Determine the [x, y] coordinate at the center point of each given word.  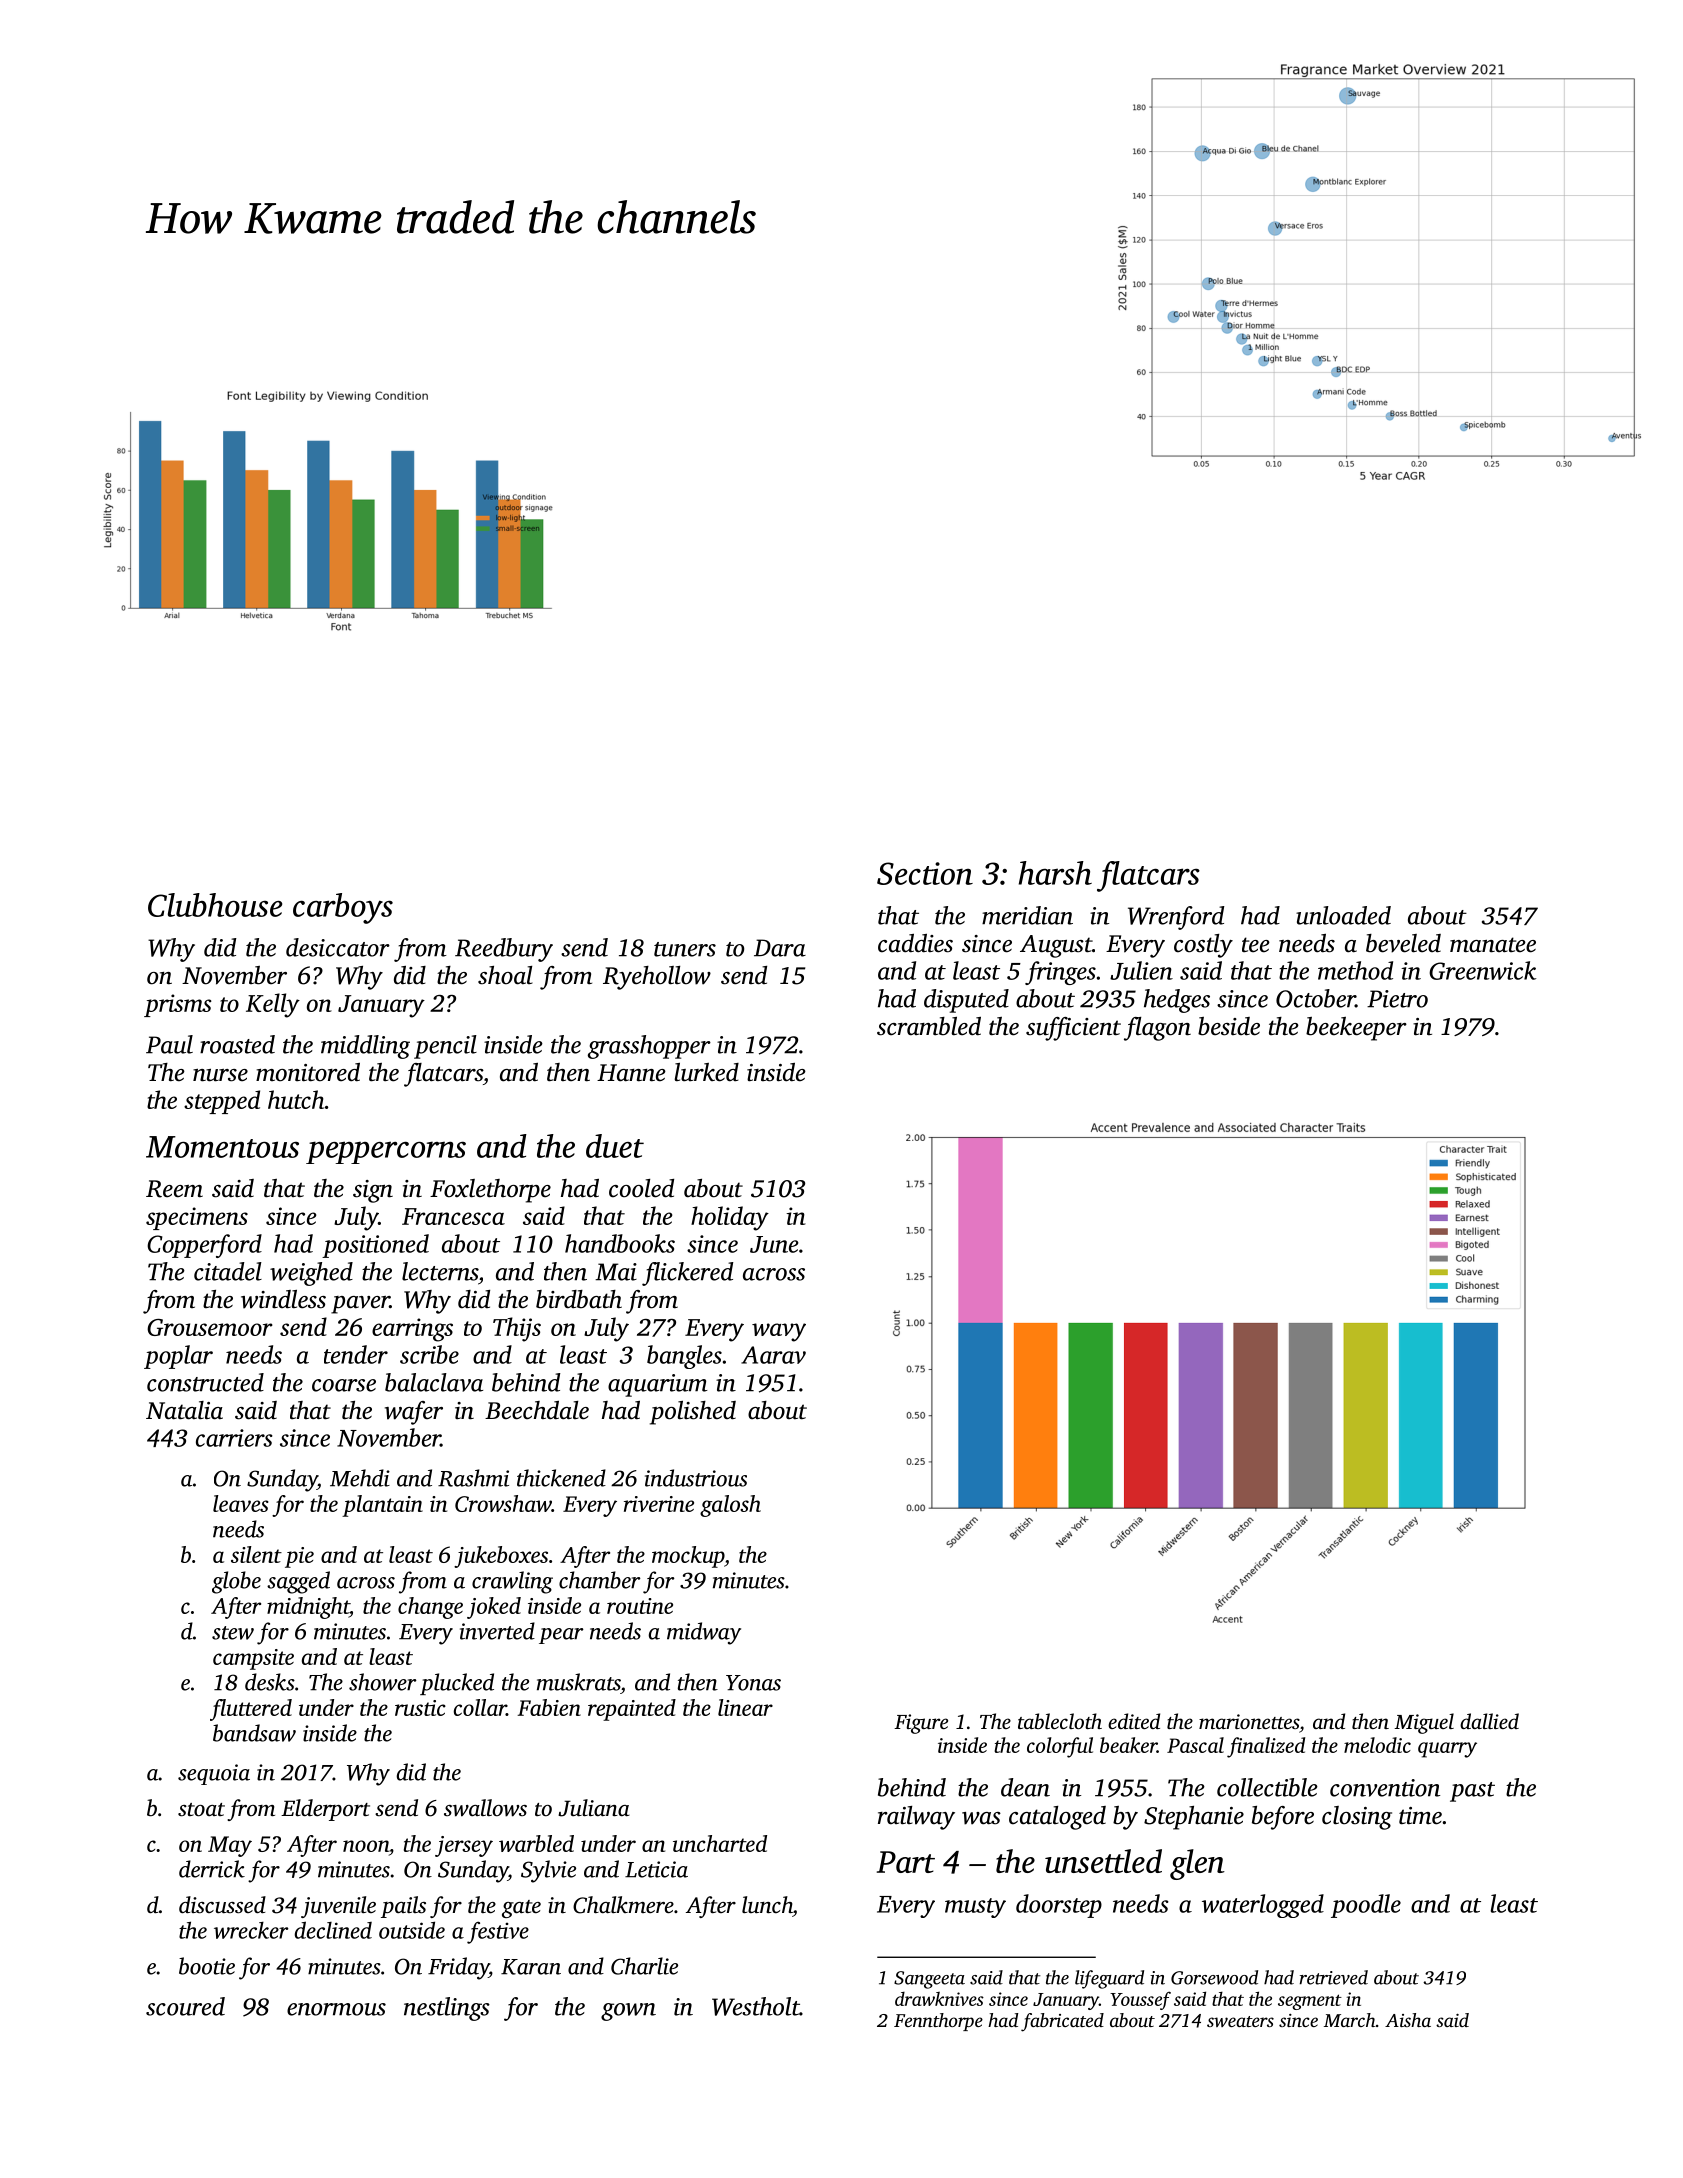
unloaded [1343, 915]
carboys [343, 908]
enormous [336, 2009]
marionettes [1249, 1721]
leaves [241, 1503]
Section [925, 873]
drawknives [939, 1999]
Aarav [773, 1355]
